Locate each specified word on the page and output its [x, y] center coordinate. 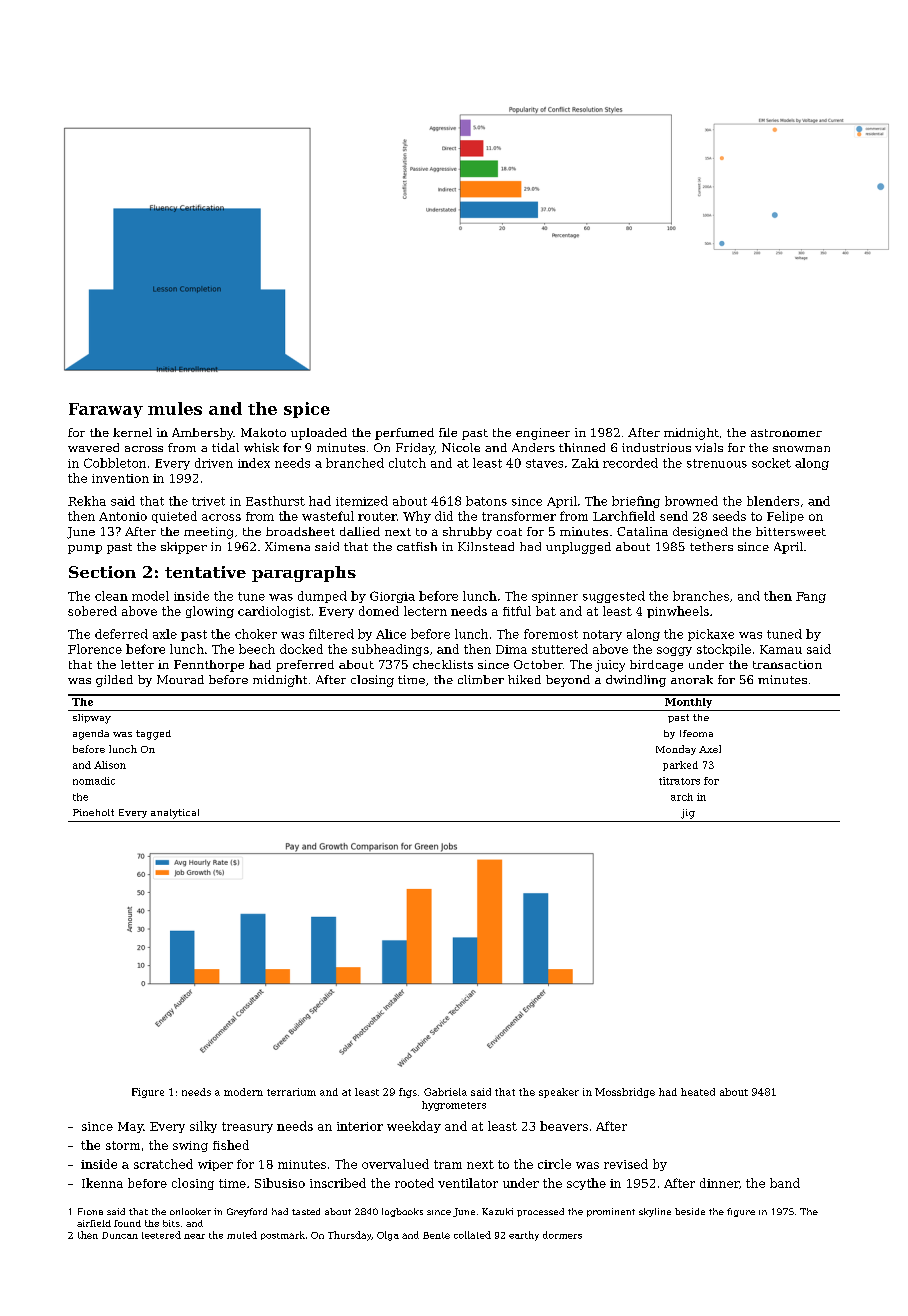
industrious [656, 447]
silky [203, 1127]
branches [701, 596]
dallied [360, 531]
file [448, 432]
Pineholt [93, 812]
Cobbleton [115, 463]
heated [698, 1092]
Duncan [120, 1235]
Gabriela [445, 1092]
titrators [679, 781]
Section [102, 572]
